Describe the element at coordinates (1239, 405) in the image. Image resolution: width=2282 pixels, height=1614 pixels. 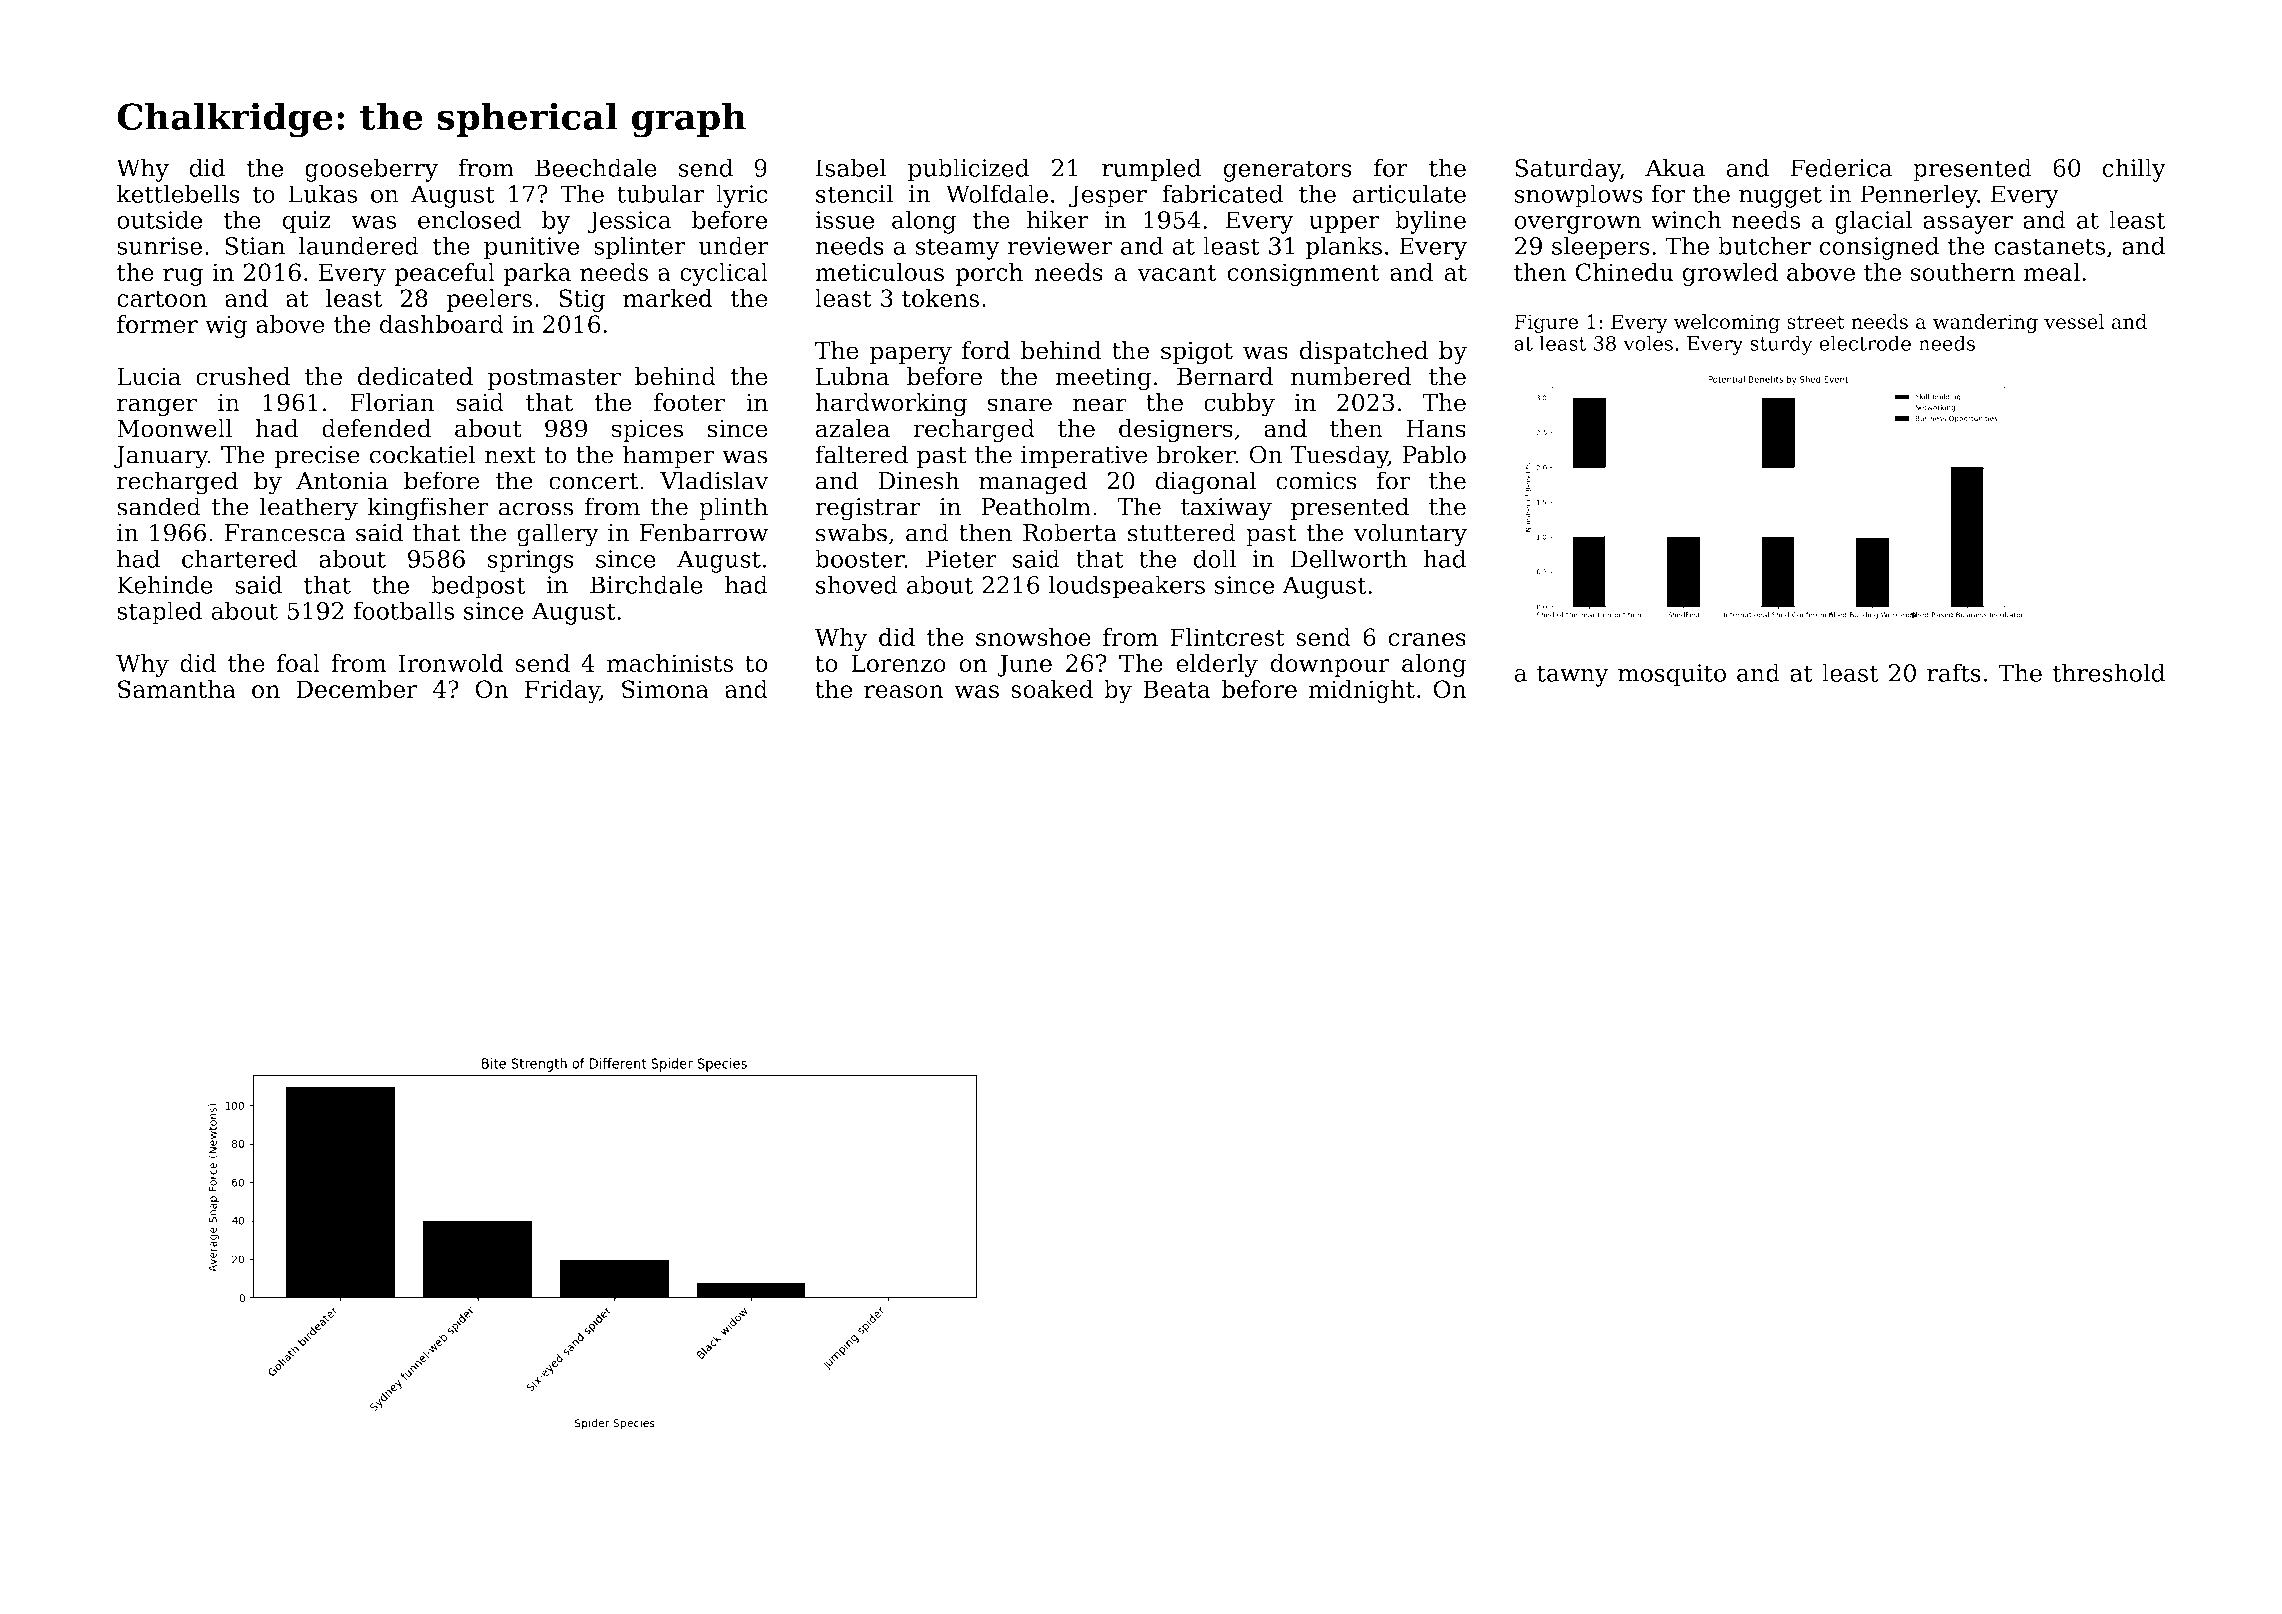
I see `cubby` at that location.
